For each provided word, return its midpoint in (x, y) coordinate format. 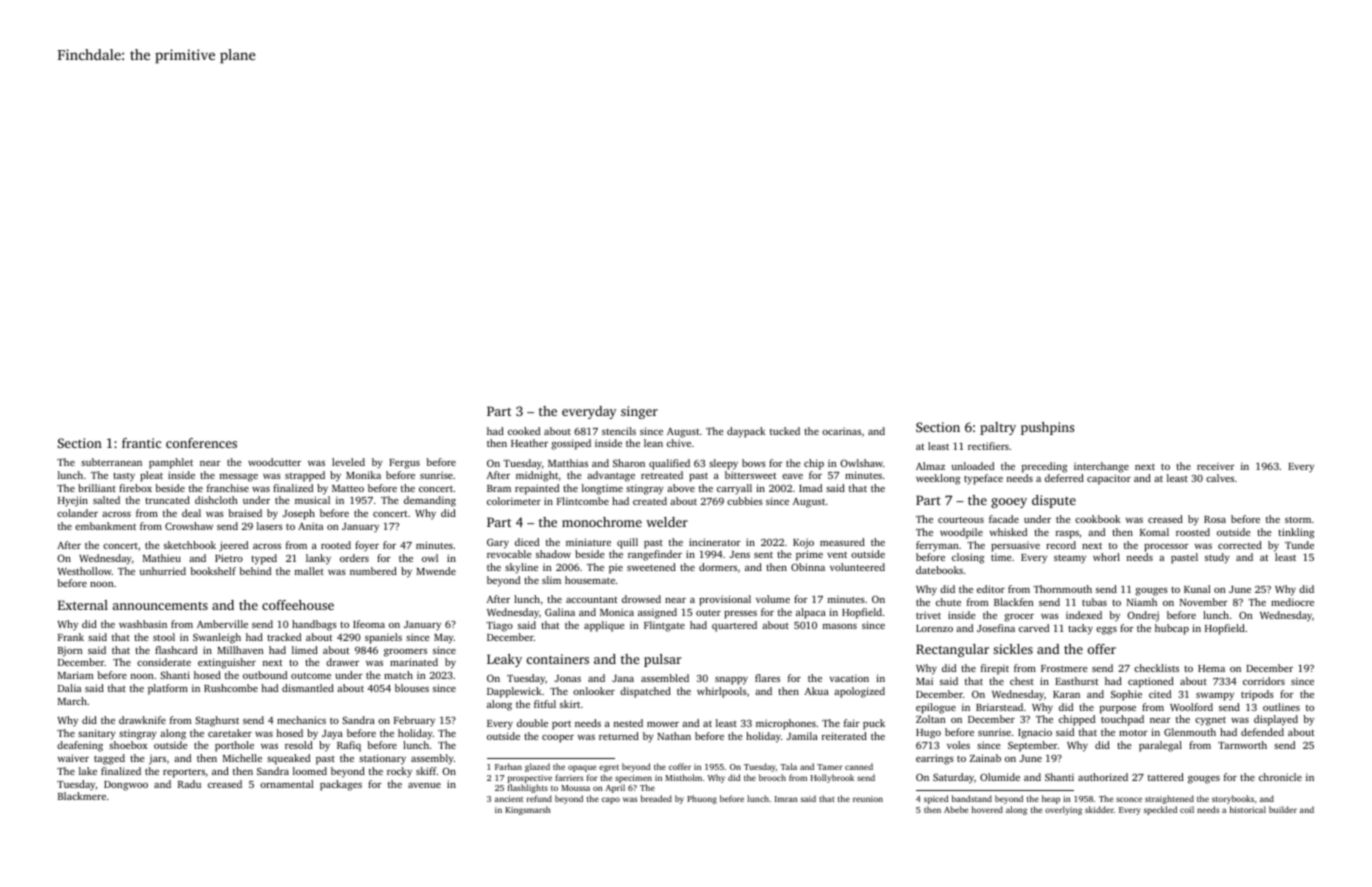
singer (639, 412)
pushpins (1047, 428)
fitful (545, 704)
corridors (1264, 681)
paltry (998, 428)
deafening (80, 746)
